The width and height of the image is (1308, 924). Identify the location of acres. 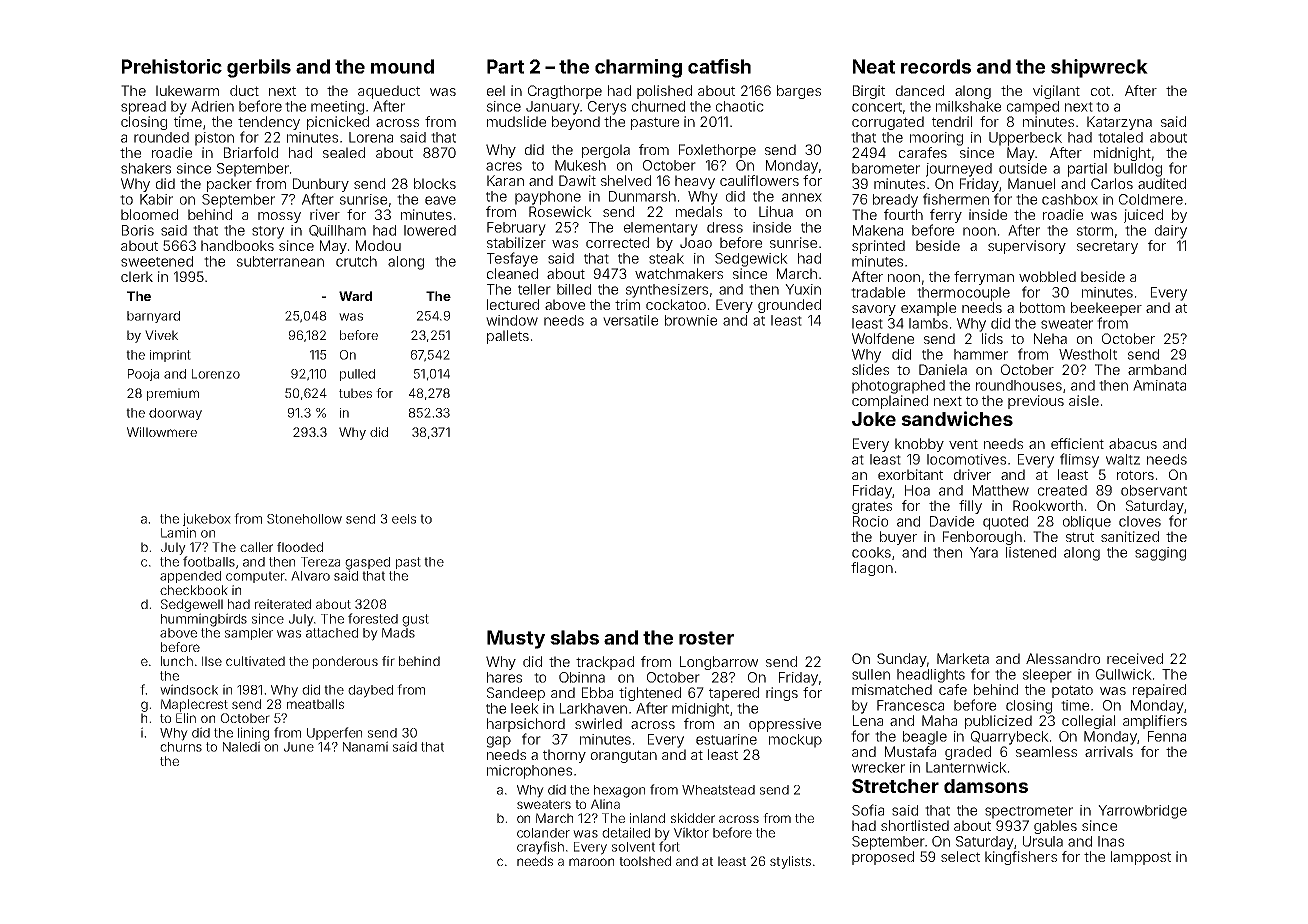
(504, 166).
